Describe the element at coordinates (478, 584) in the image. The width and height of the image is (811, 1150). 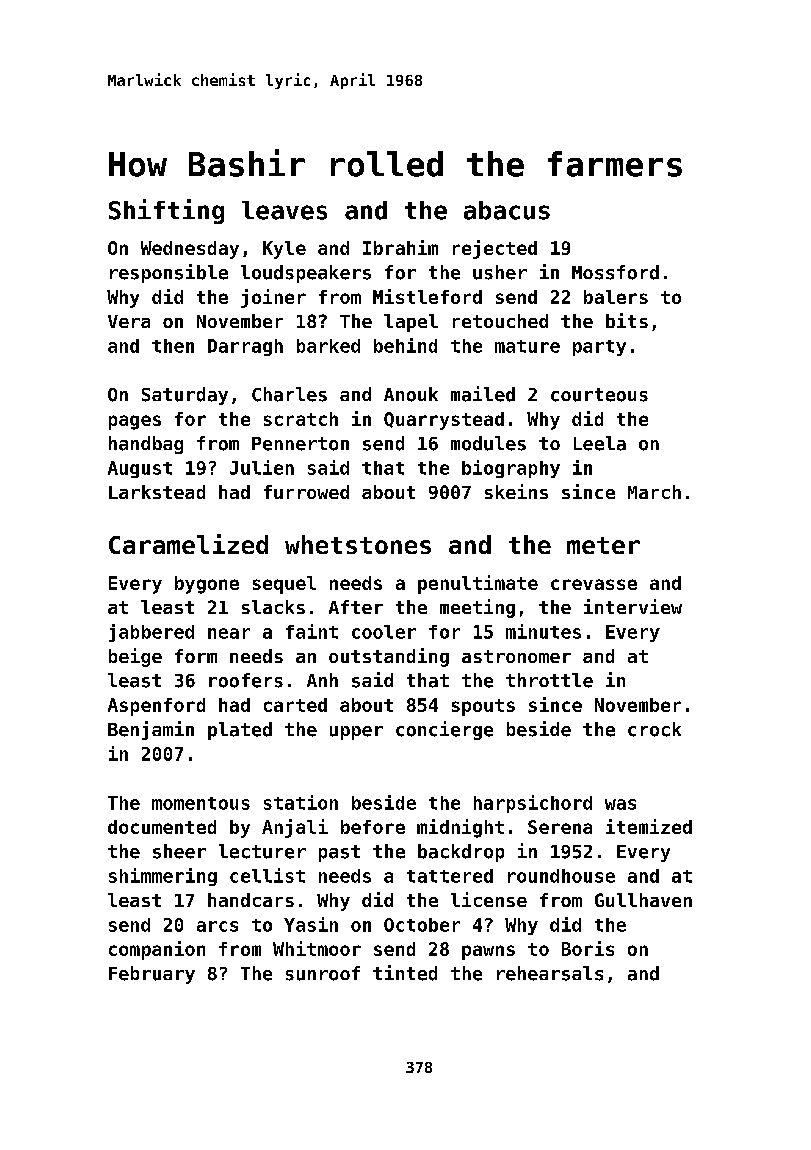
I see `penultimate` at that location.
